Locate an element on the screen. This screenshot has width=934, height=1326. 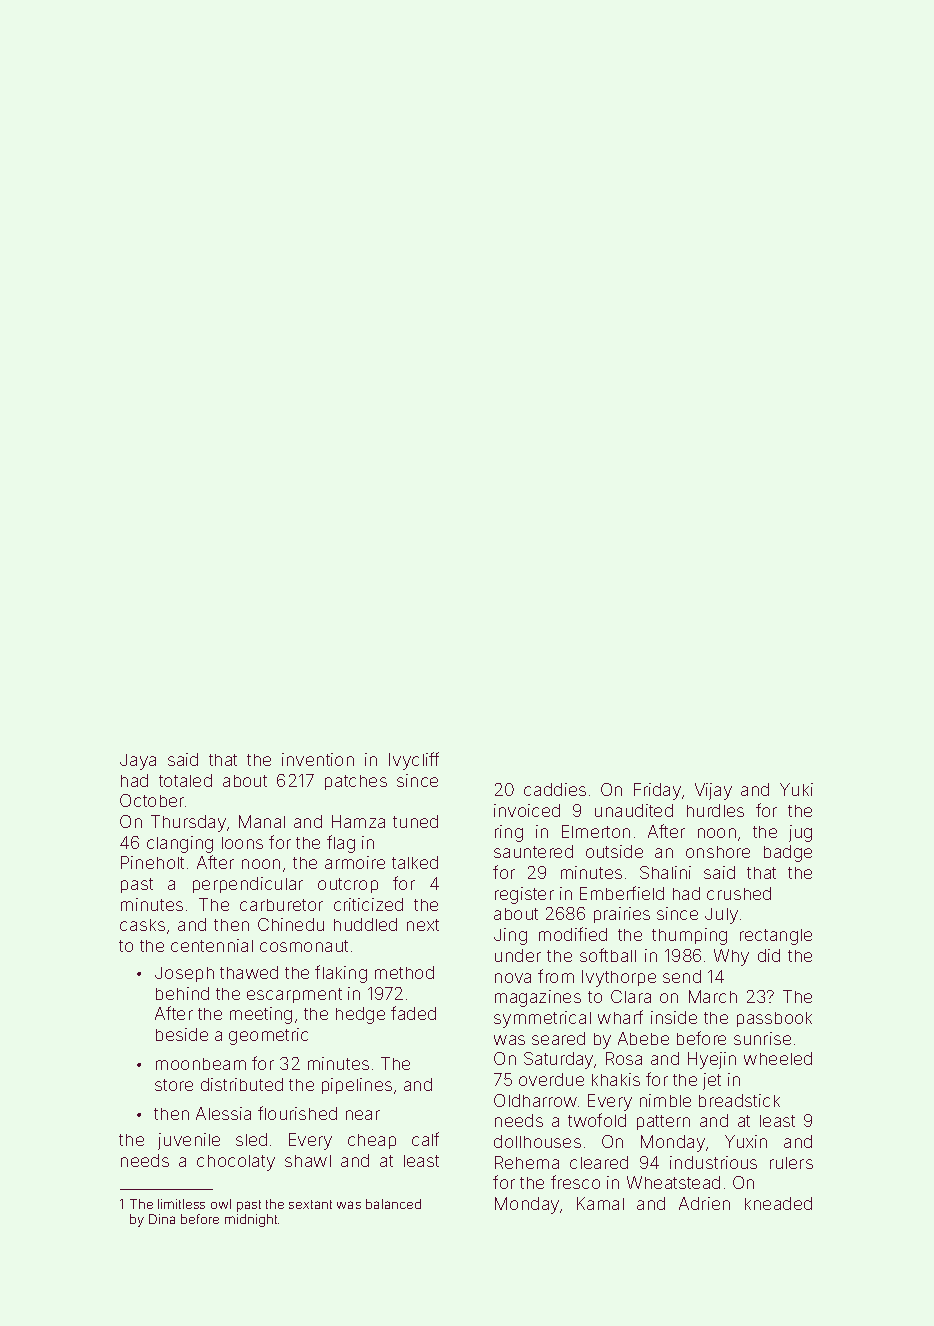
prairies is located at coordinates (622, 915).
